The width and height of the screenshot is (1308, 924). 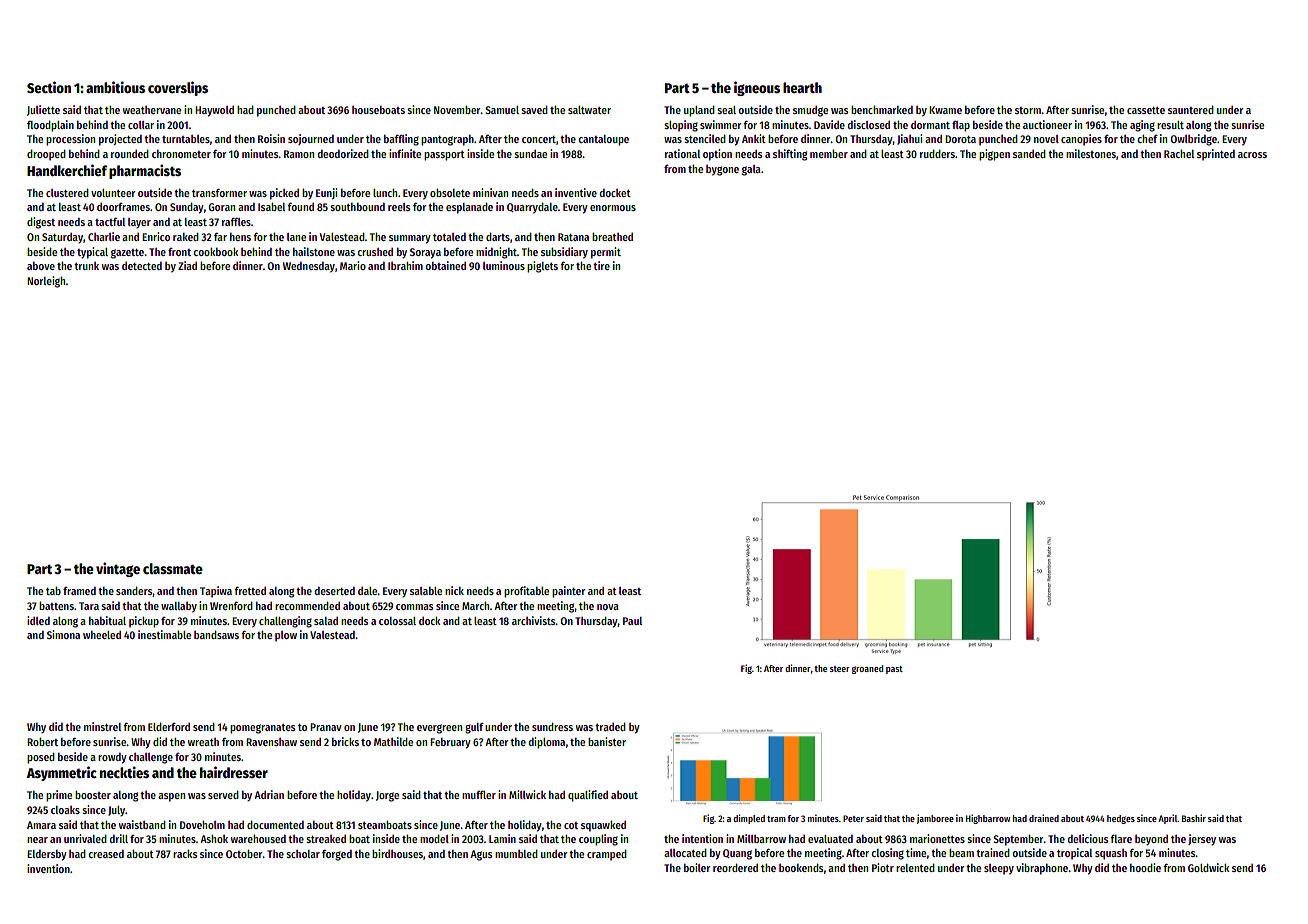 I want to click on piglets, so click(x=542, y=267).
